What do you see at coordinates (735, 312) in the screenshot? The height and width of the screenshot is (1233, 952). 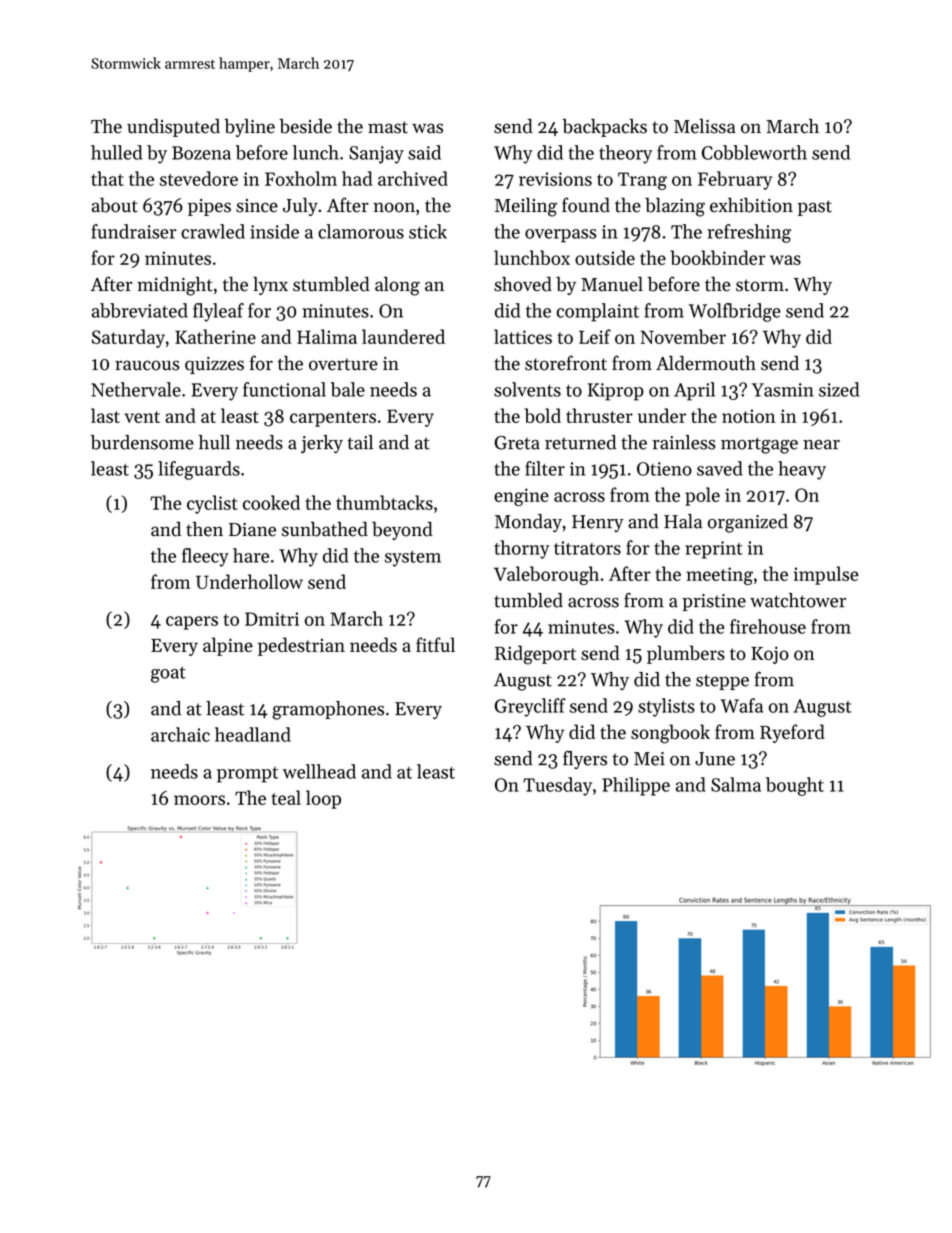 I see `Wolfbridge` at bounding box center [735, 312].
